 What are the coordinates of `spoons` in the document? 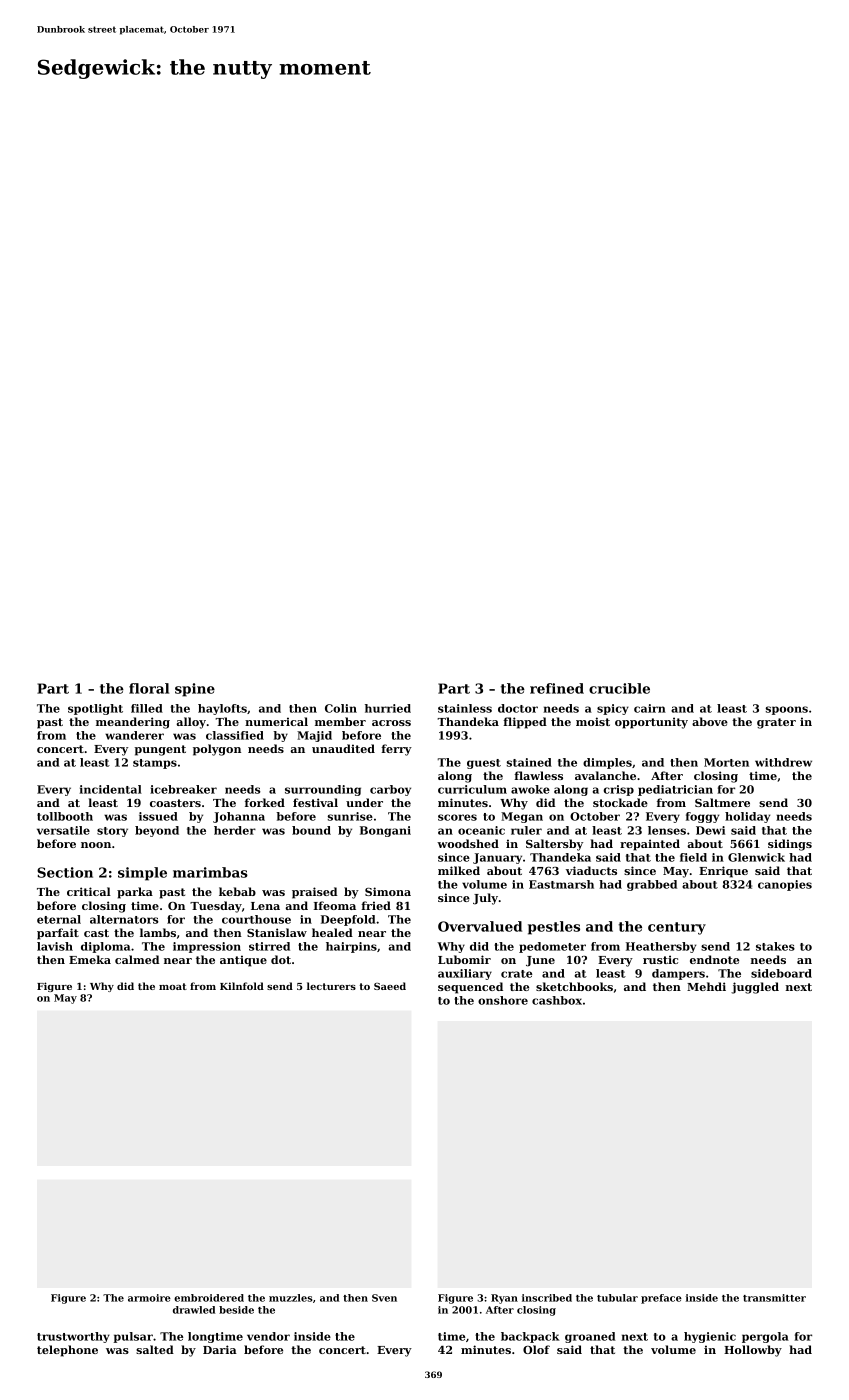 It's located at (787, 710).
